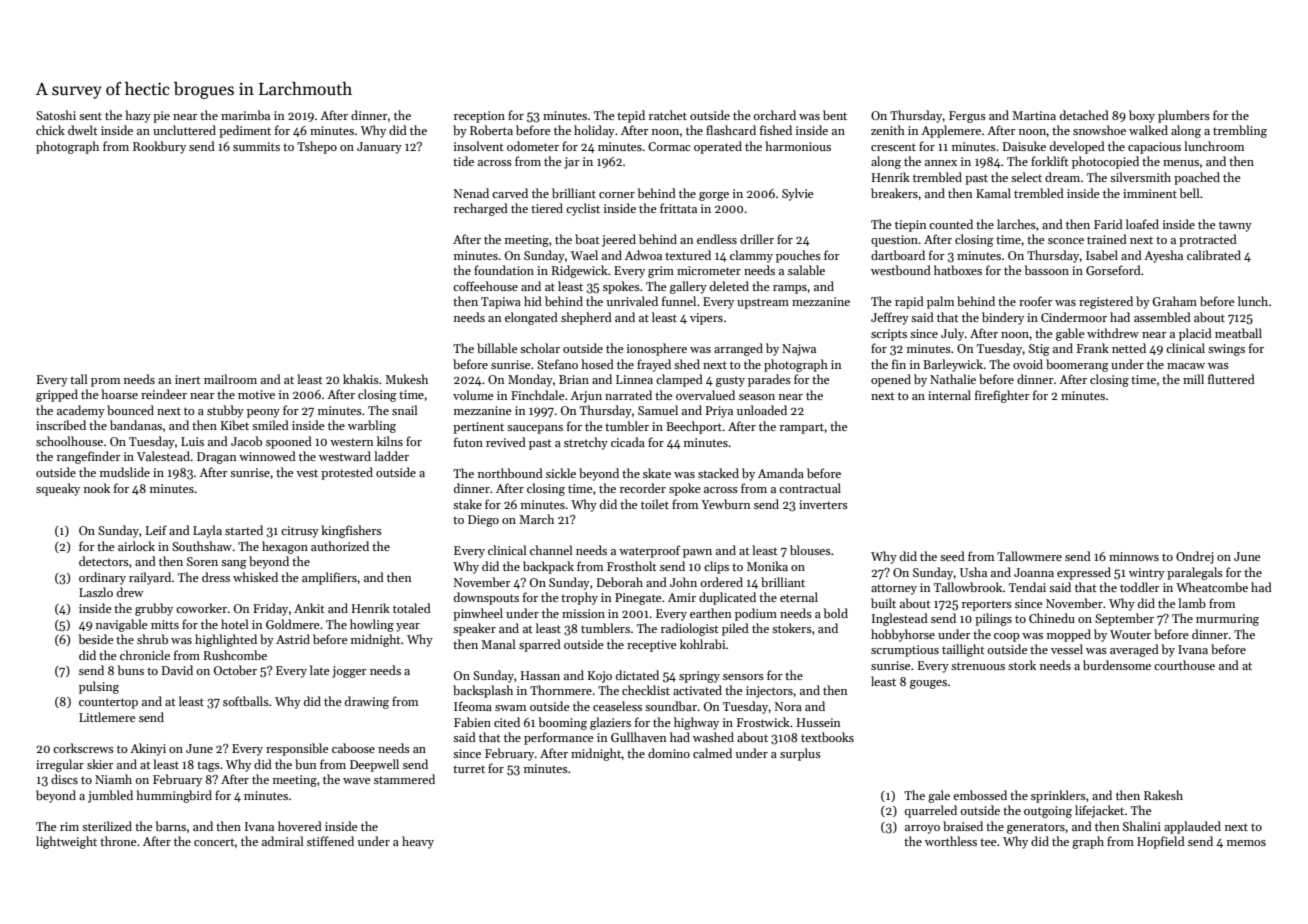 This page has width=1308, height=924. What do you see at coordinates (1175, 301) in the page?
I see `Graham` at bounding box center [1175, 301].
